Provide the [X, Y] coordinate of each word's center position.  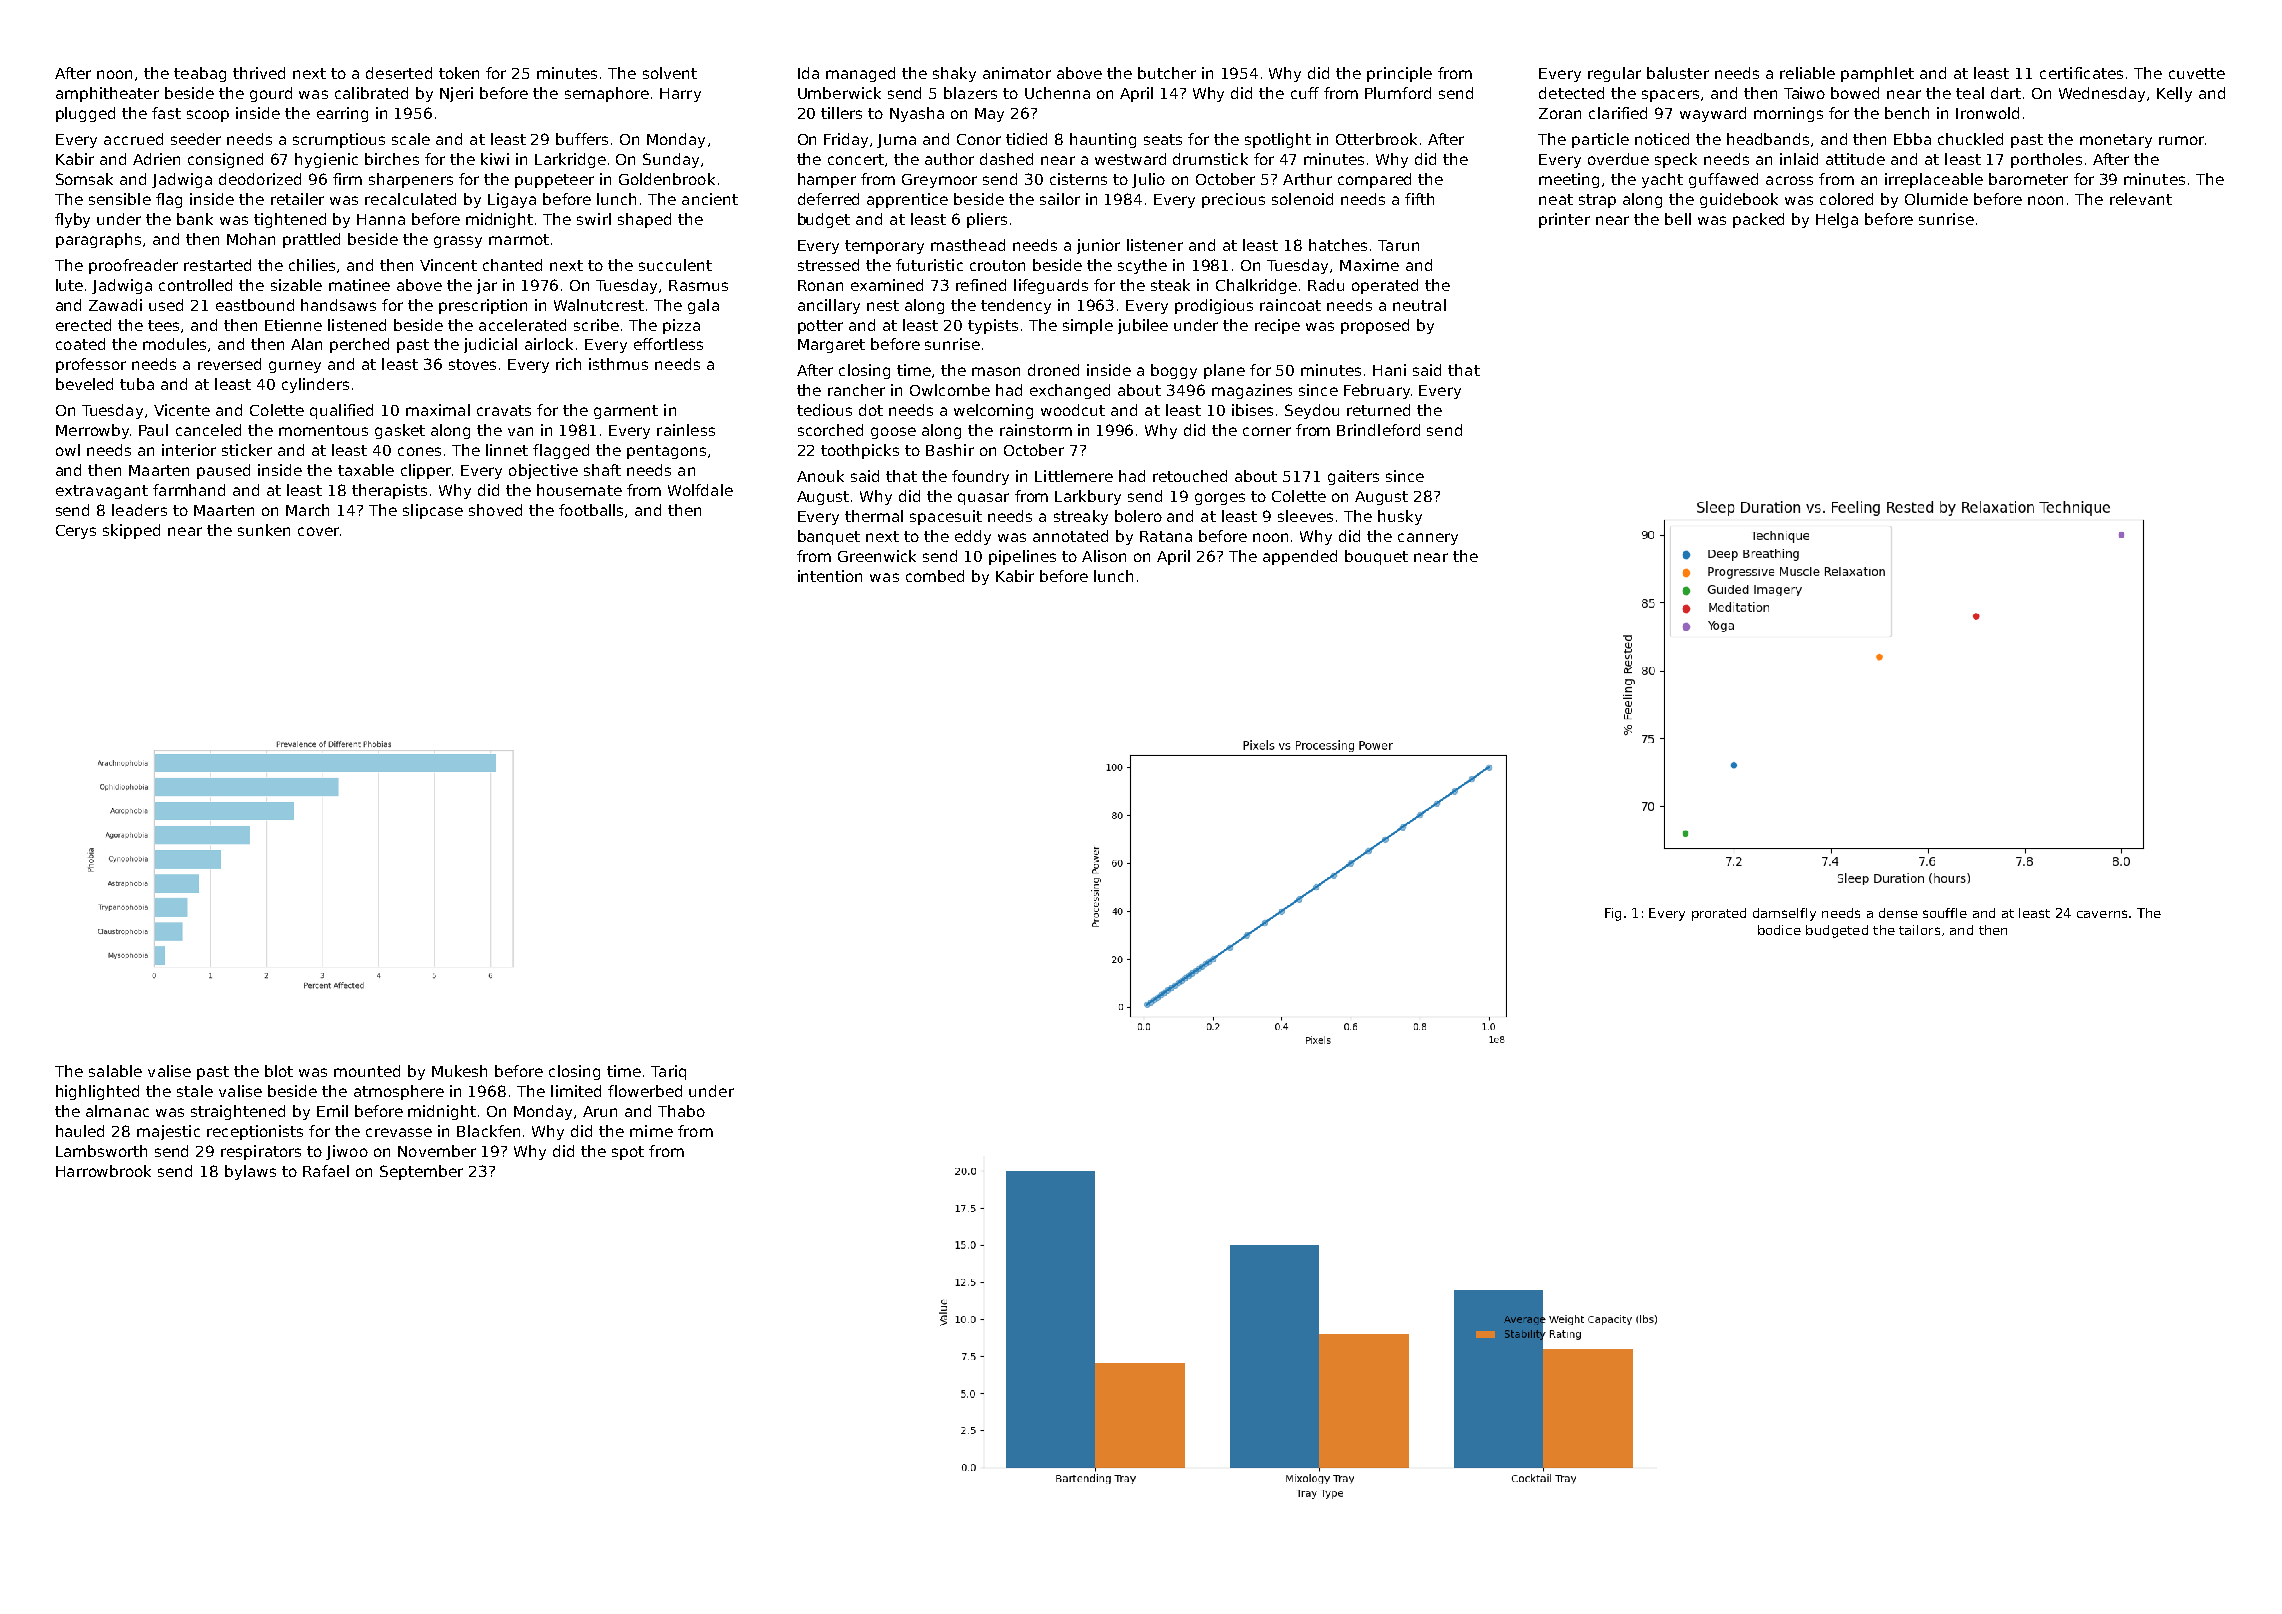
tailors [1919, 930]
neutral [1419, 305]
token [459, 73]
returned [1378, 410]
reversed [229, 364]
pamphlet [1877, 74]
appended [1300, 557]
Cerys [76, 532]
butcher [1167, 73]
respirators [261, 1152]
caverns [2102, 914]
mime [651, 1131]
